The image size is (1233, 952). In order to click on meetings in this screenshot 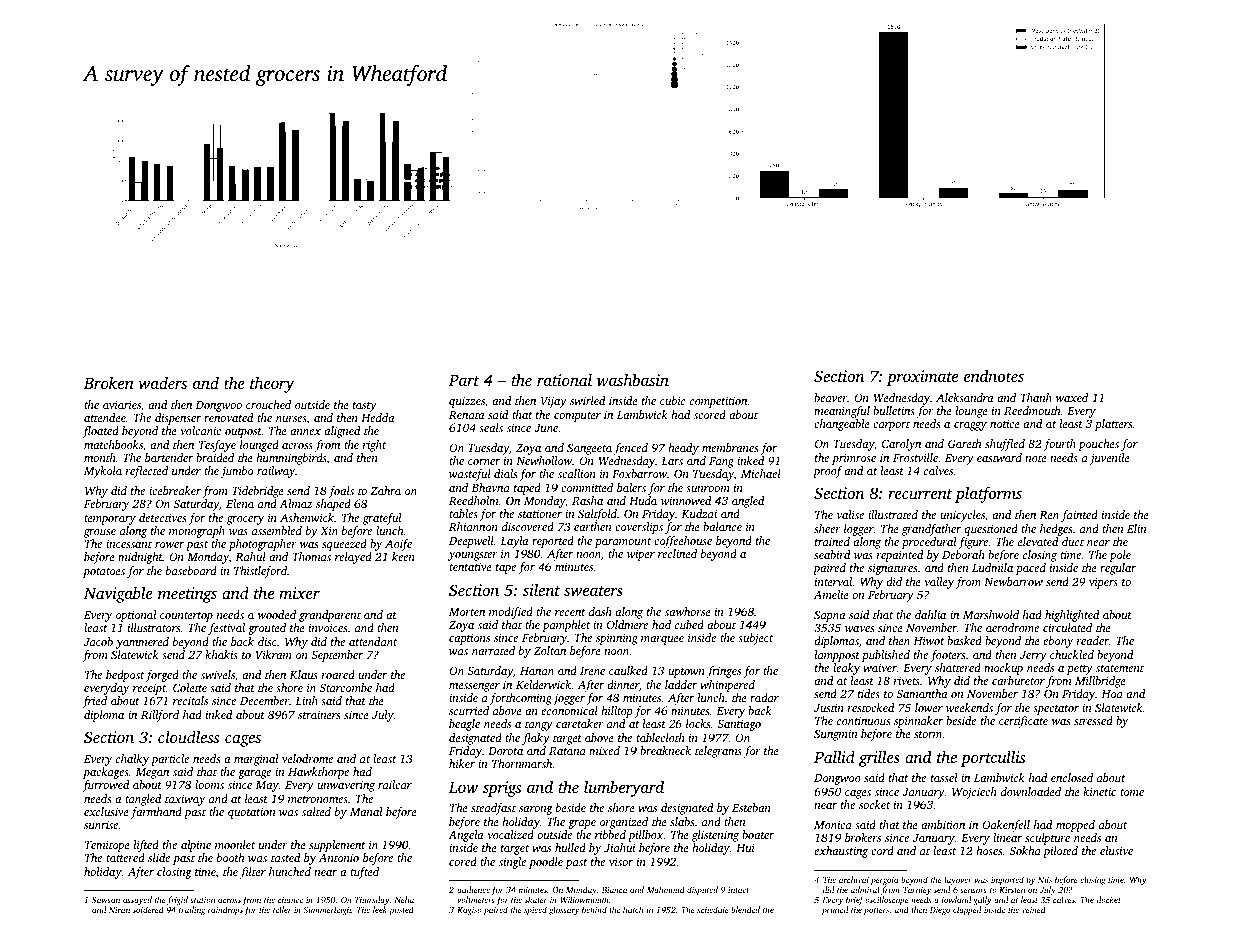, I will do `click(187, 595)`.
